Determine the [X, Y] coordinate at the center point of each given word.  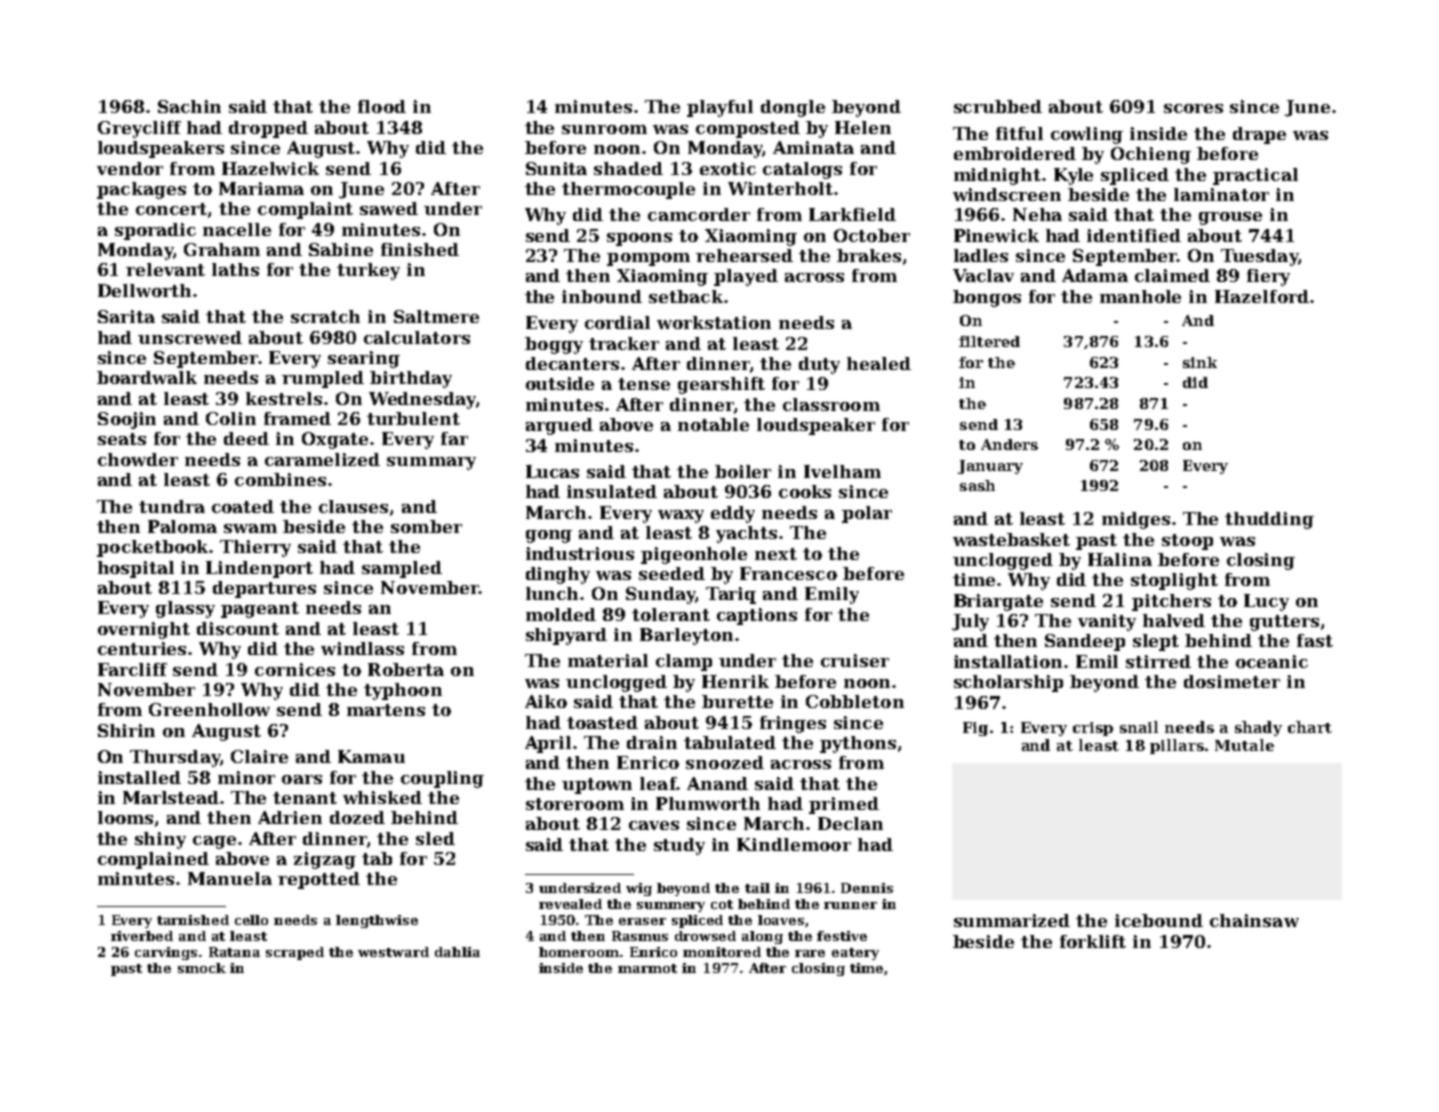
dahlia [457, 952]
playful [720, 108]
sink [1200, 362]
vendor [130, 168]
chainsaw [1254, 920]
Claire [259, 756]
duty [819, 365]
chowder [138, 459]
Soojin [127, 420]
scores [1193, 108]
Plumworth [708, 803]
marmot [647, 968]
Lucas [552, 471]
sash [977, 485]
